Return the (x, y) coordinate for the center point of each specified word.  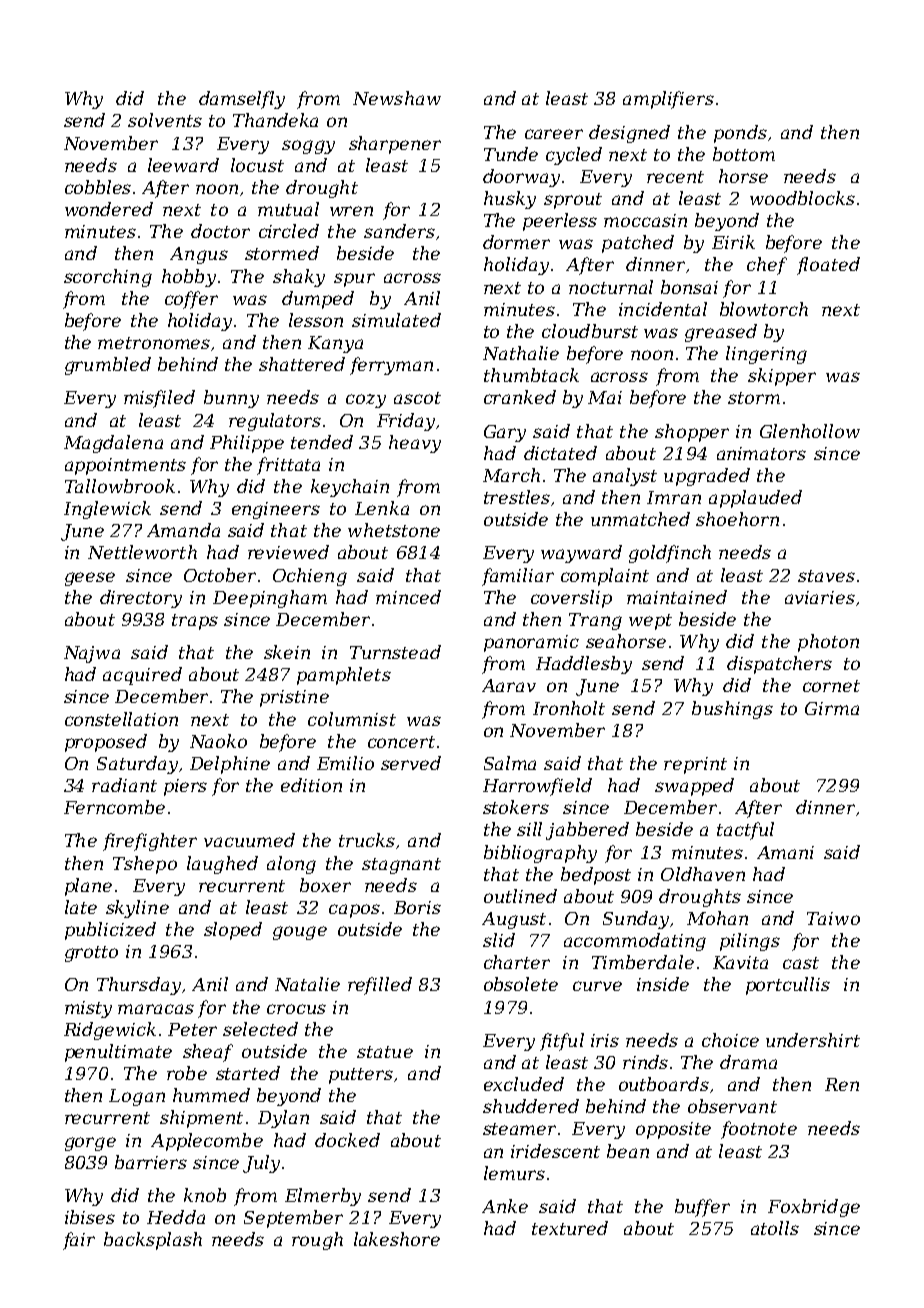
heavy (415, 444)
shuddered (531, 1106)
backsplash (153, 1241)
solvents (165, 120)
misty (88, 1009)
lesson (316, 320)
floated (828, 266)
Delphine (230, 765)
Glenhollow (810, 431)
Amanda (183, 530)
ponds (740, 134)
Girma (832, 708)
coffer (191, 300)
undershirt (813, 1040)
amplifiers (668, 100)
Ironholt (569, 708)
